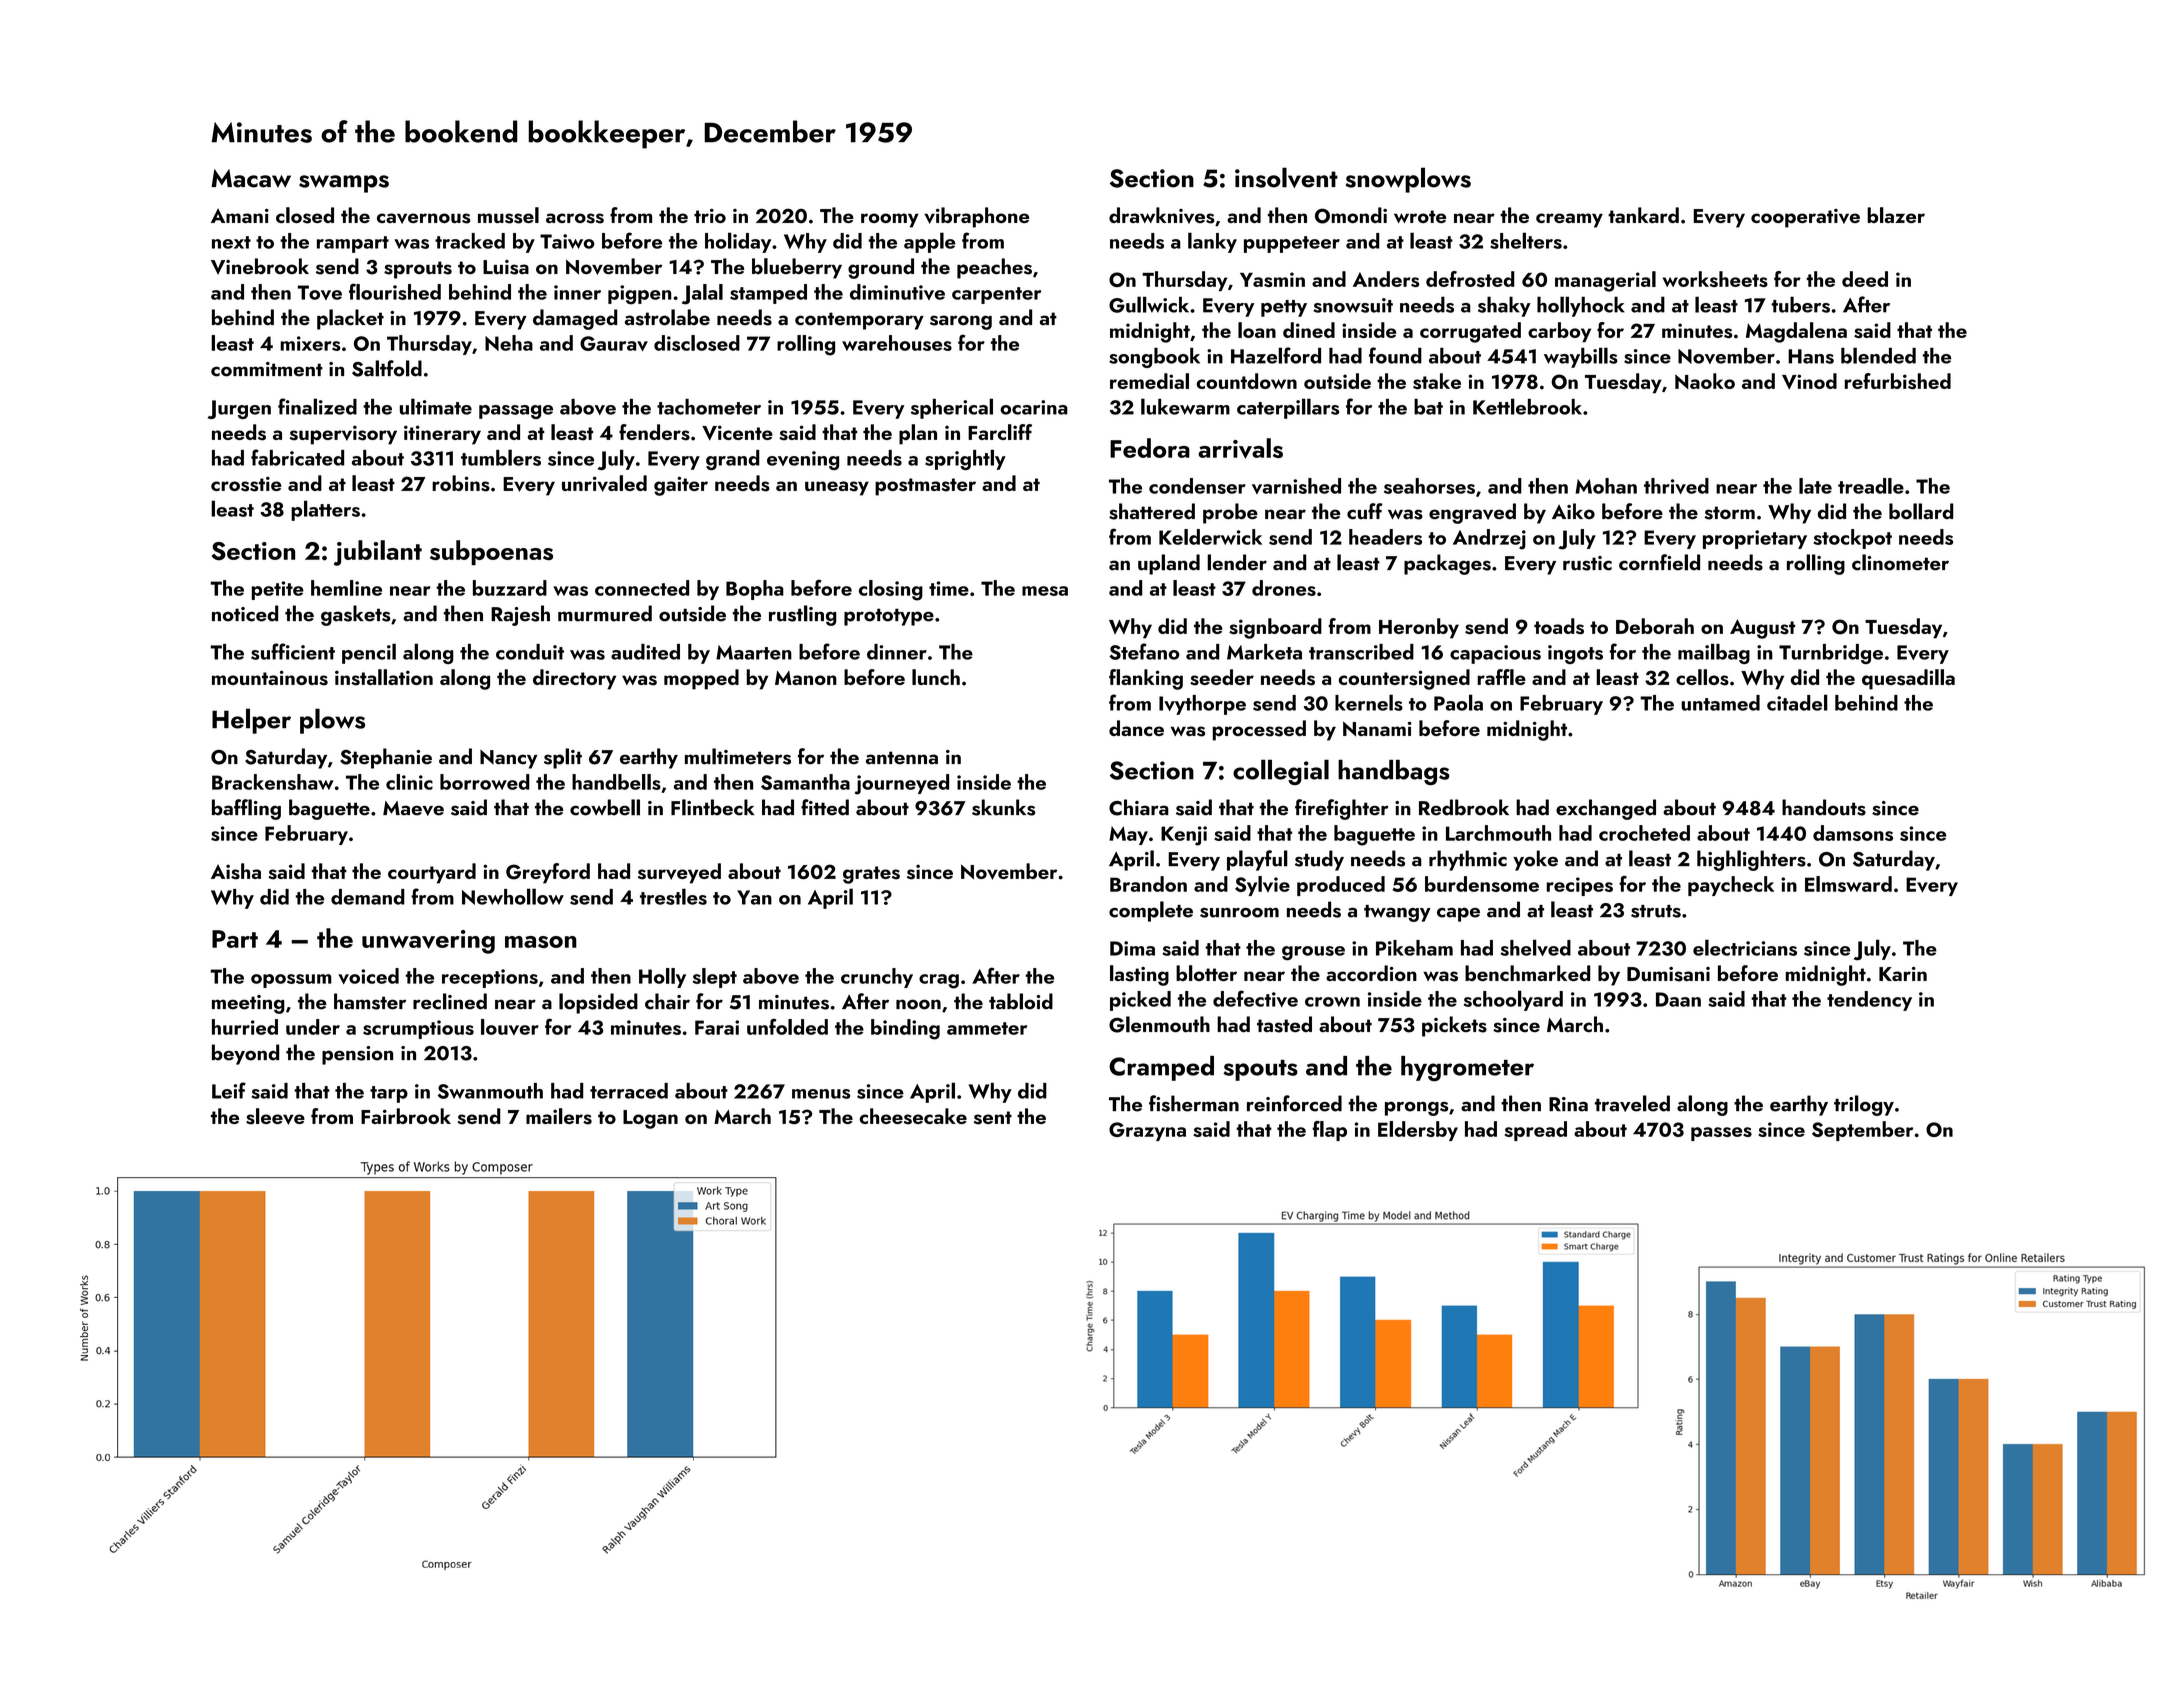 The image size is (2178, 1683). I want to click on reinforced, so click(1294, 1103).
